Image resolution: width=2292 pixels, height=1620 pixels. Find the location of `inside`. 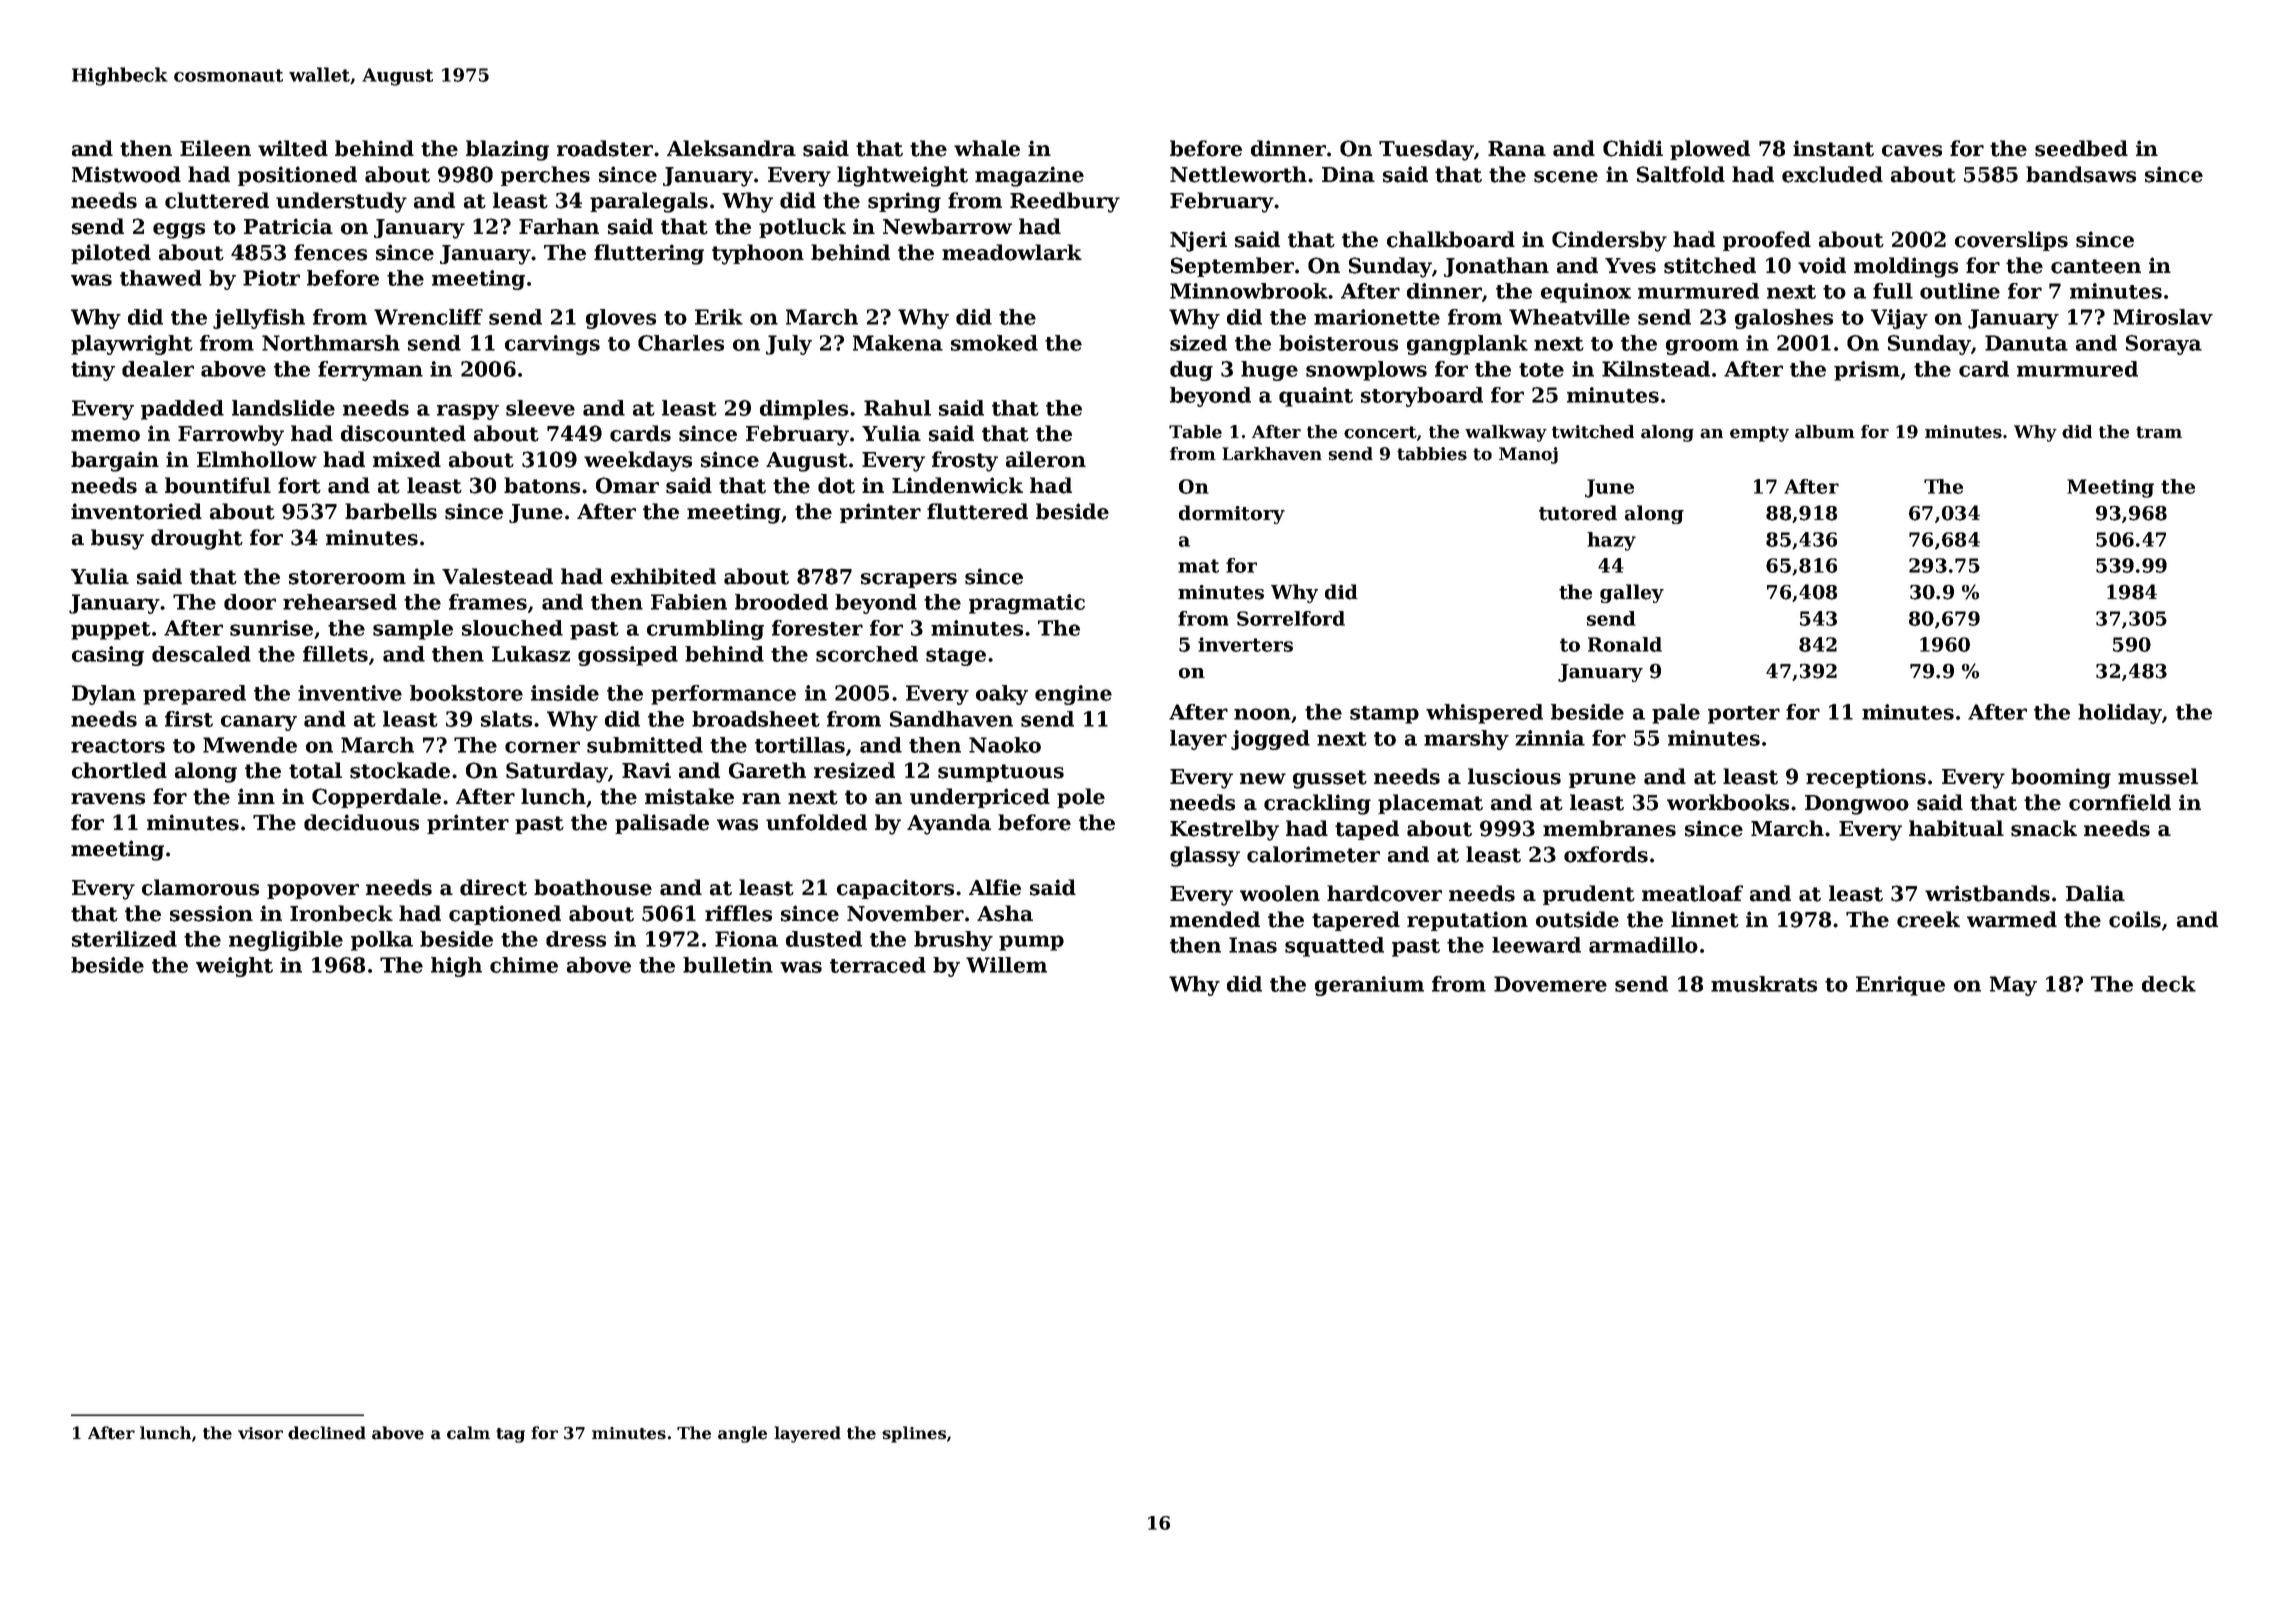

inside is located at coordinates (565, 693).
